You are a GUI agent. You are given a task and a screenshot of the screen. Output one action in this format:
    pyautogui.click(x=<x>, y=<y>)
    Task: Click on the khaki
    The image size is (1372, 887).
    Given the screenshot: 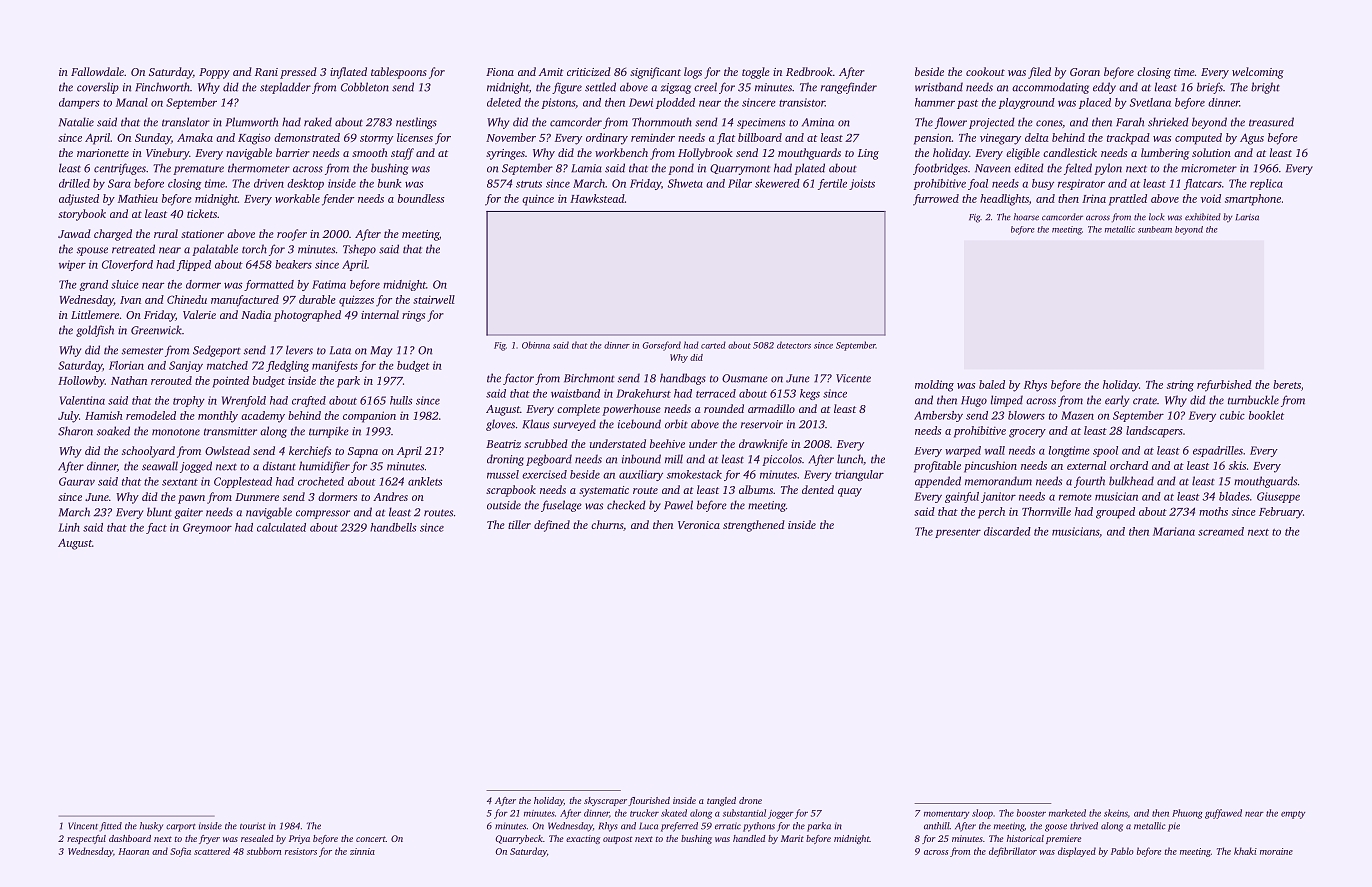 What is the action you would take?
    pyautogui.click(x=1245, y=851)
